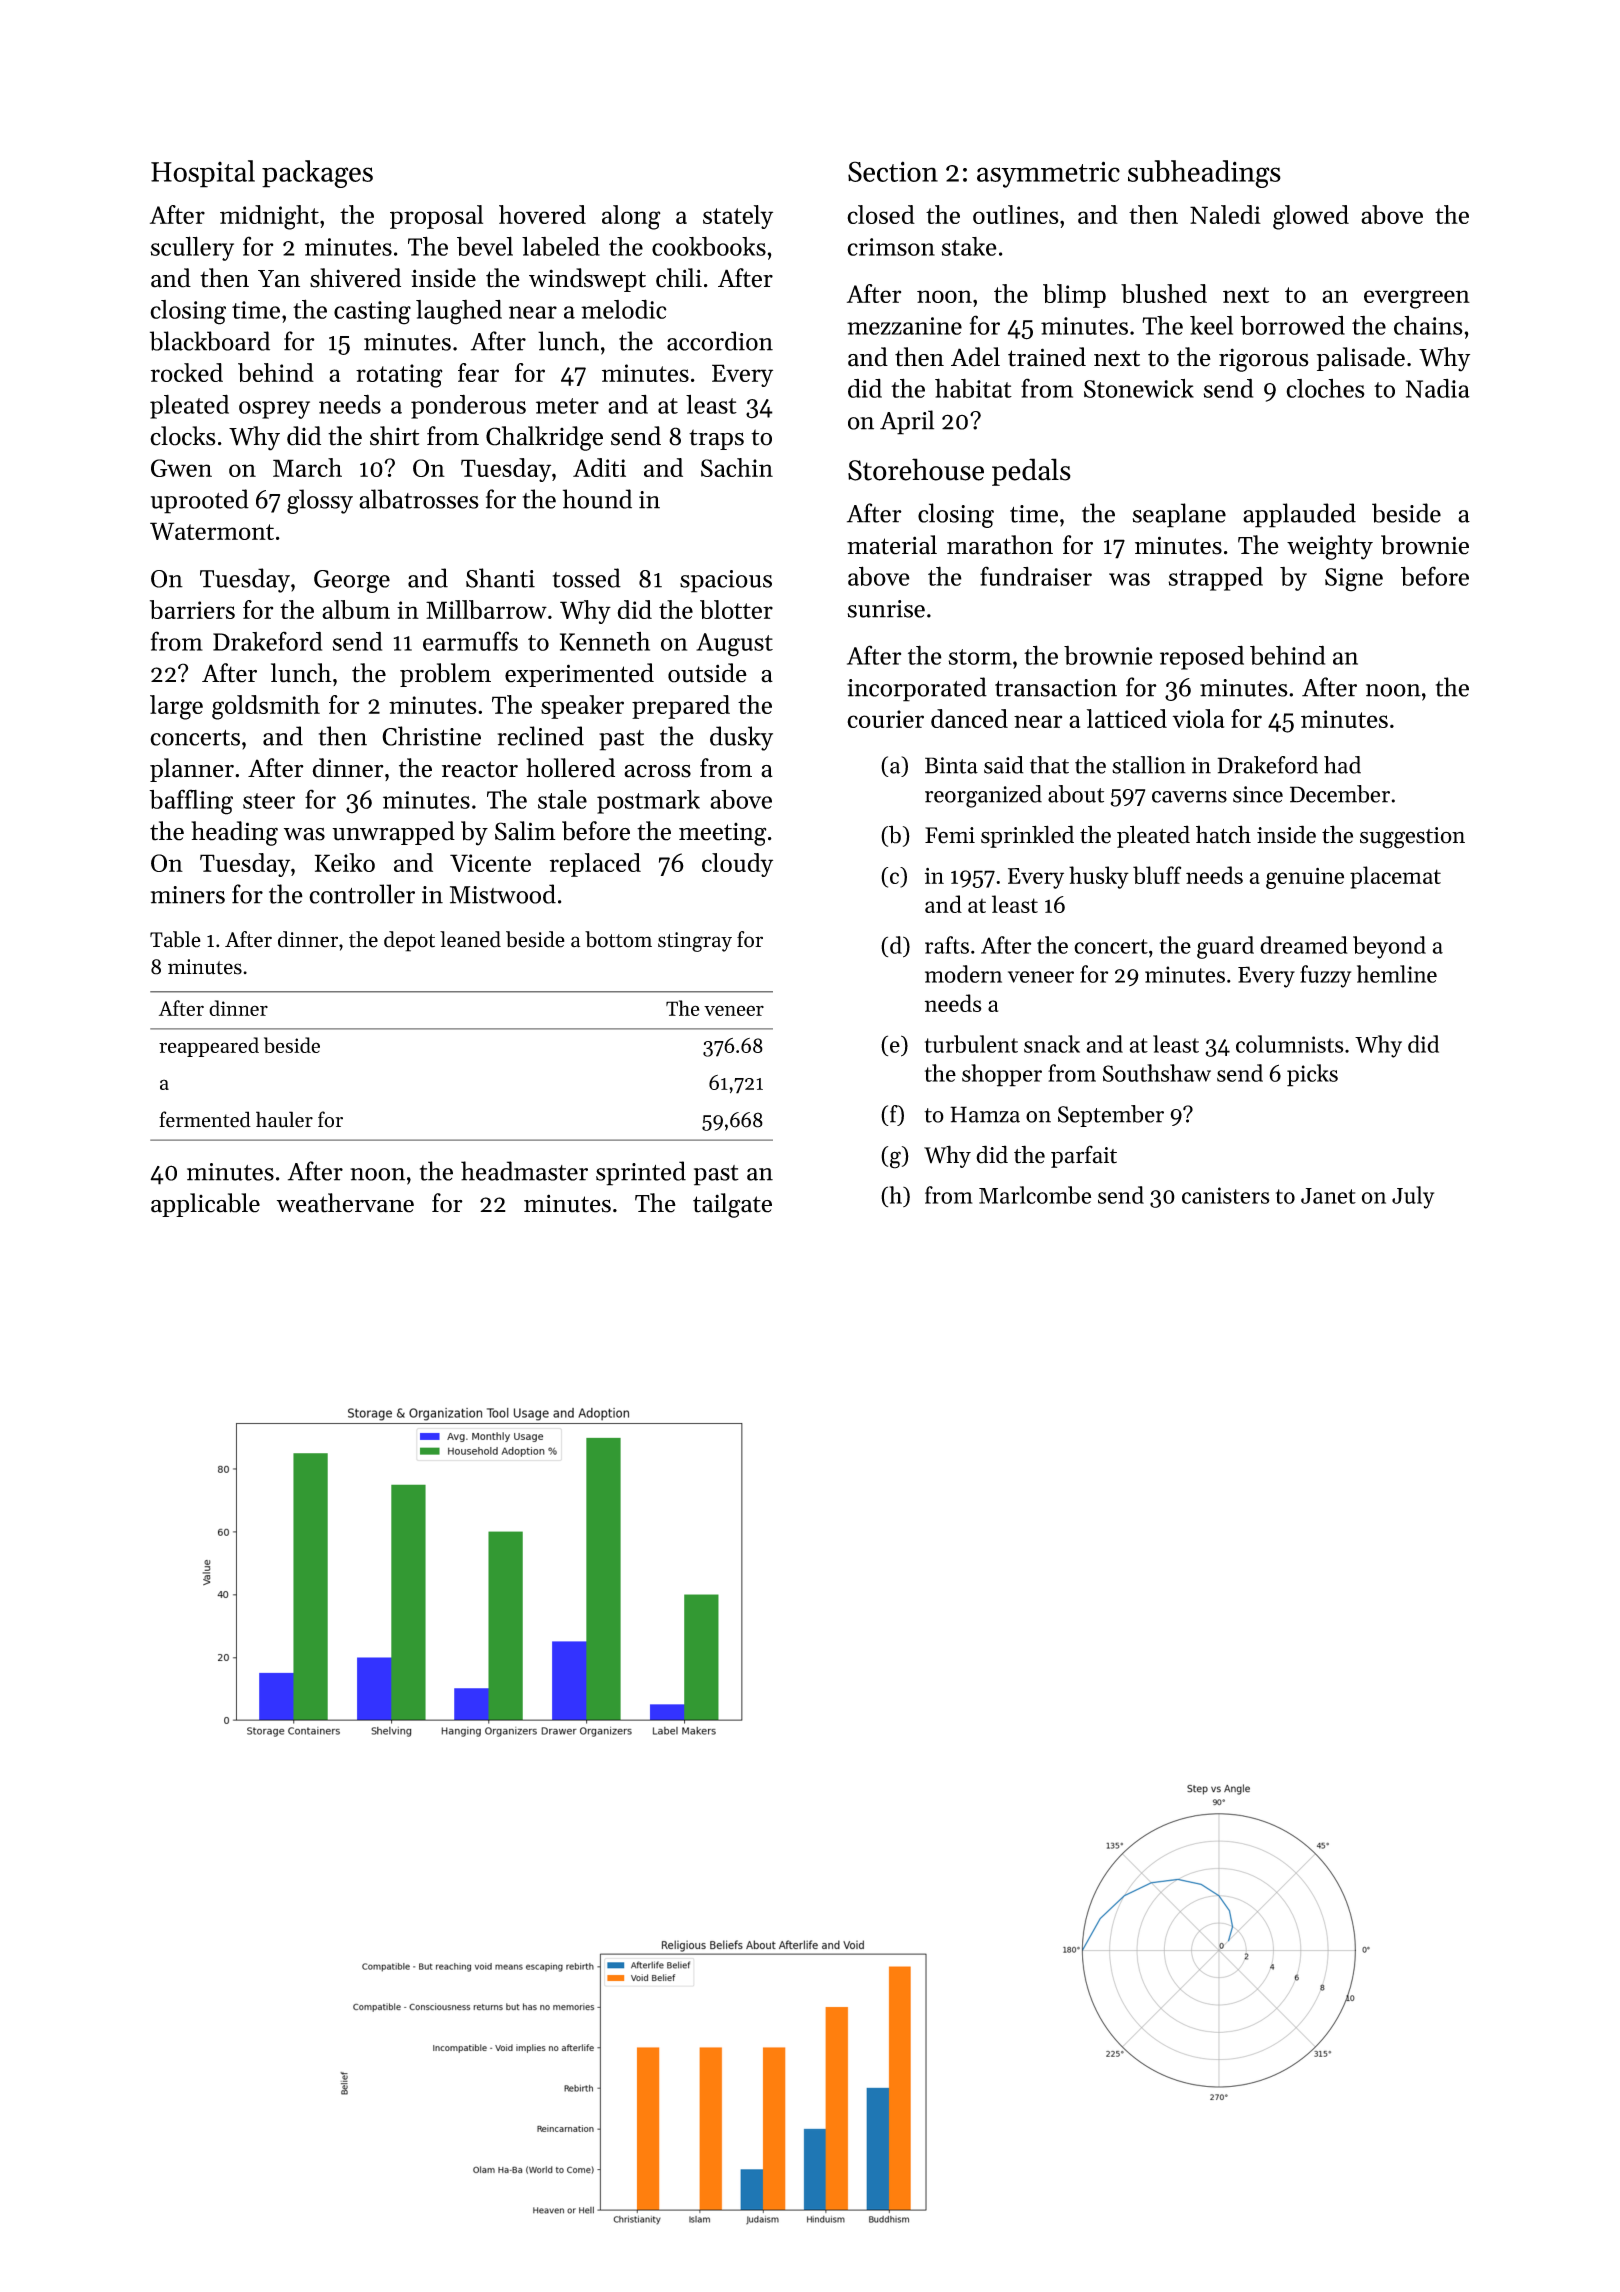 The height and width of the document is (2292, 1620). What do you see at coordinates (582, 707) in the document?
I see `speaker` at bounding box center [582, 707].
